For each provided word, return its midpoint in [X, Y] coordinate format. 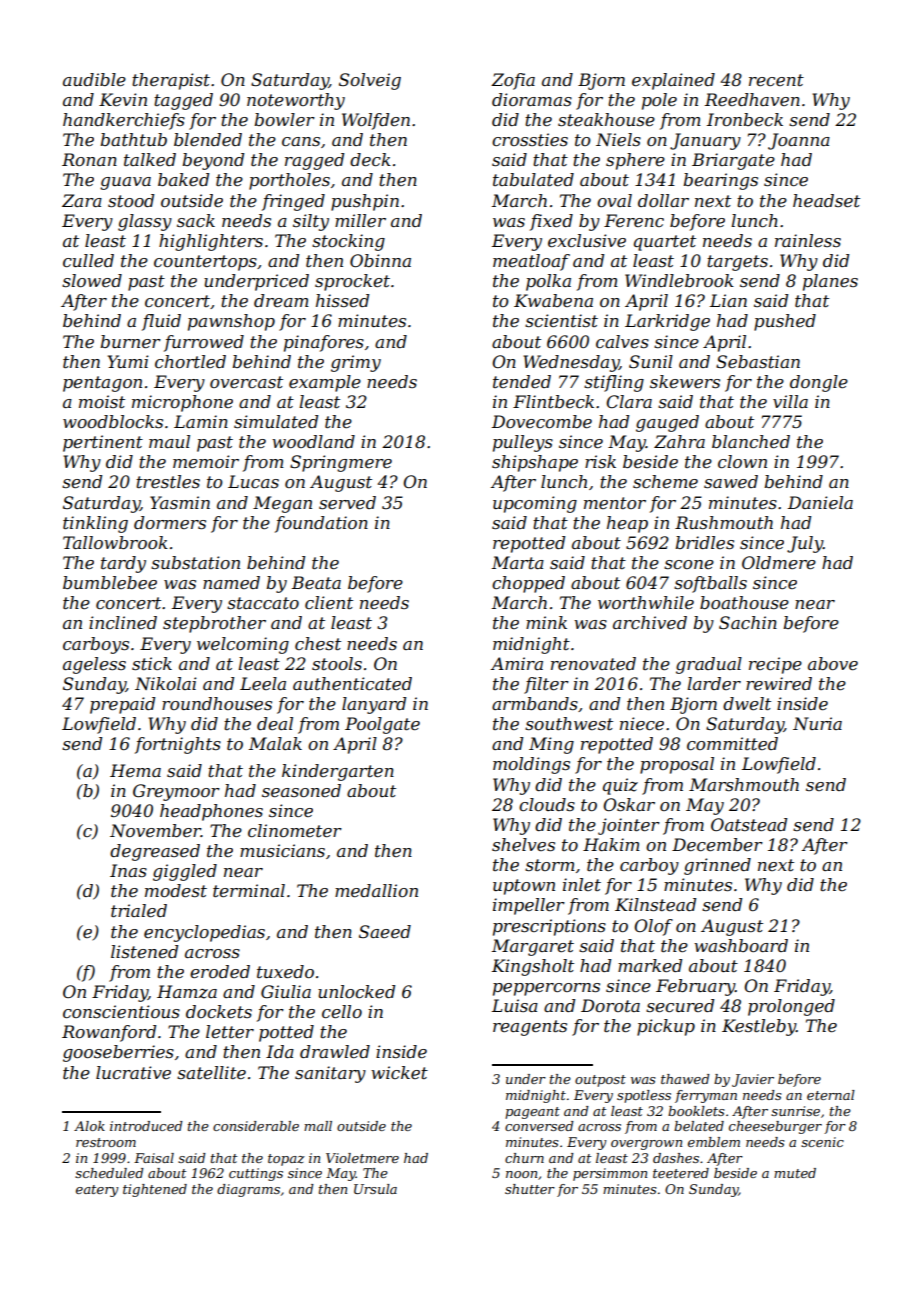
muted [795, 1173]
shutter [530, 1189]
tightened [155, 1190]
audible [94, 79]
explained [673, 81]
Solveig [370, 81]
